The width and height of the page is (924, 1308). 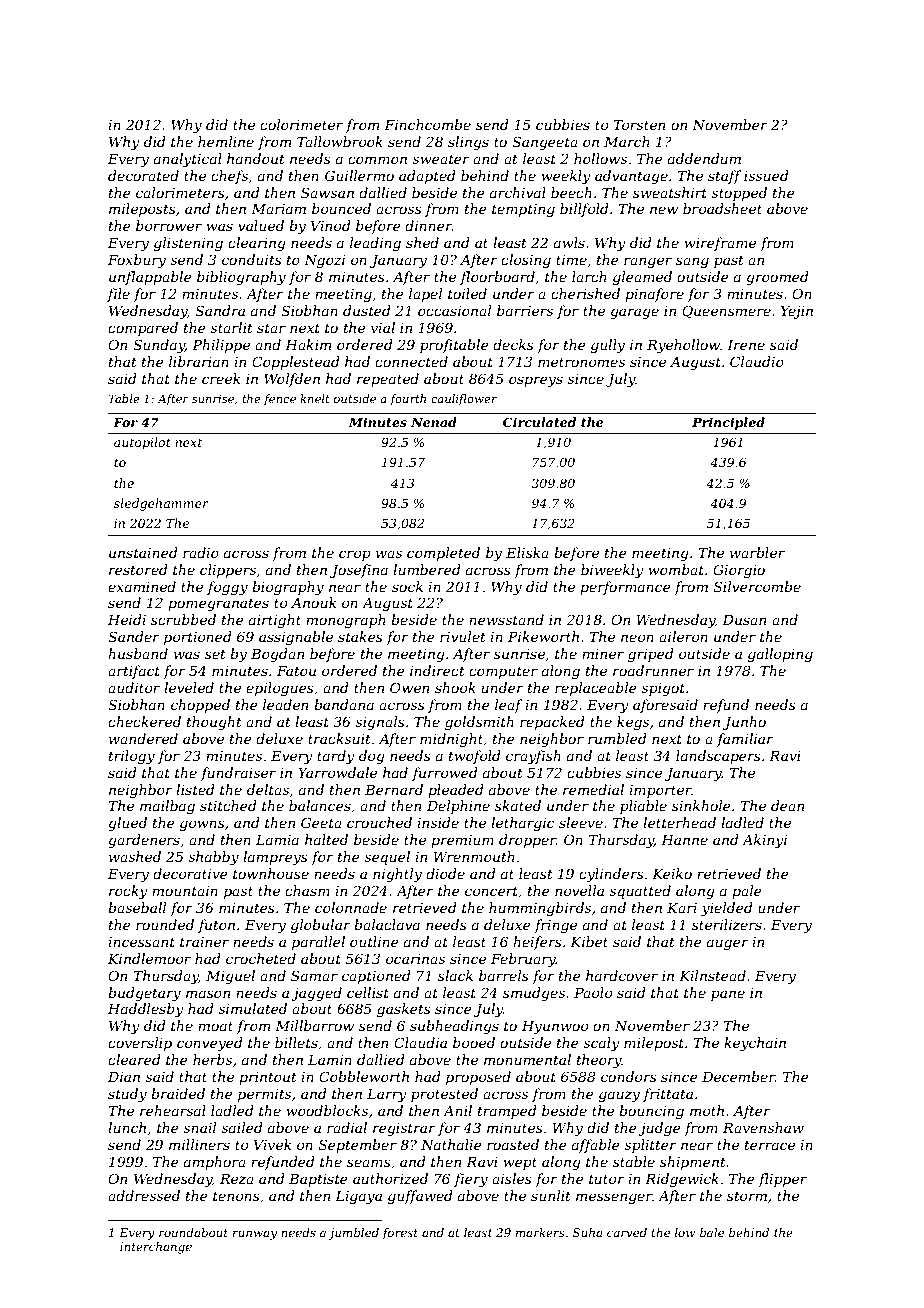 I want to click on ranger, so click(x=648, y=262).
